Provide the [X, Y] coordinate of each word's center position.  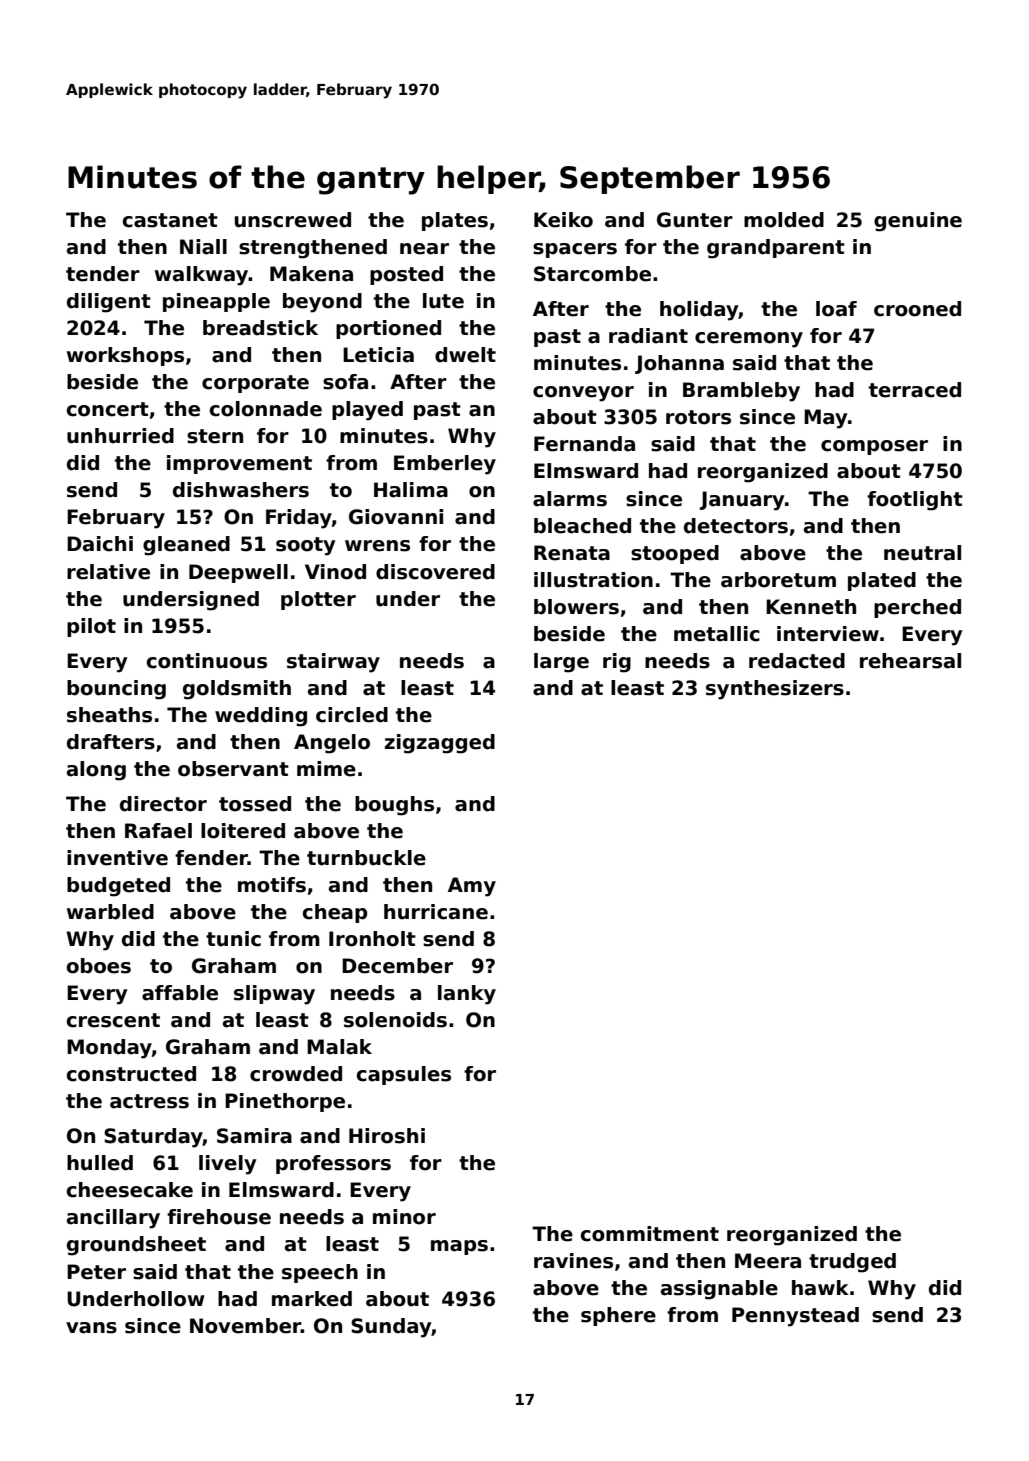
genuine [918, 222]
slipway [274, 995]
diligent [109, 303]
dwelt [465, 355]
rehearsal [910, 661]
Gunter [695, 220]
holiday [699, 311]
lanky [467, 995]
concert [108, 409]
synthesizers [775, 690]
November [245, 1326]
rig [617, 663]
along [96, 771]
